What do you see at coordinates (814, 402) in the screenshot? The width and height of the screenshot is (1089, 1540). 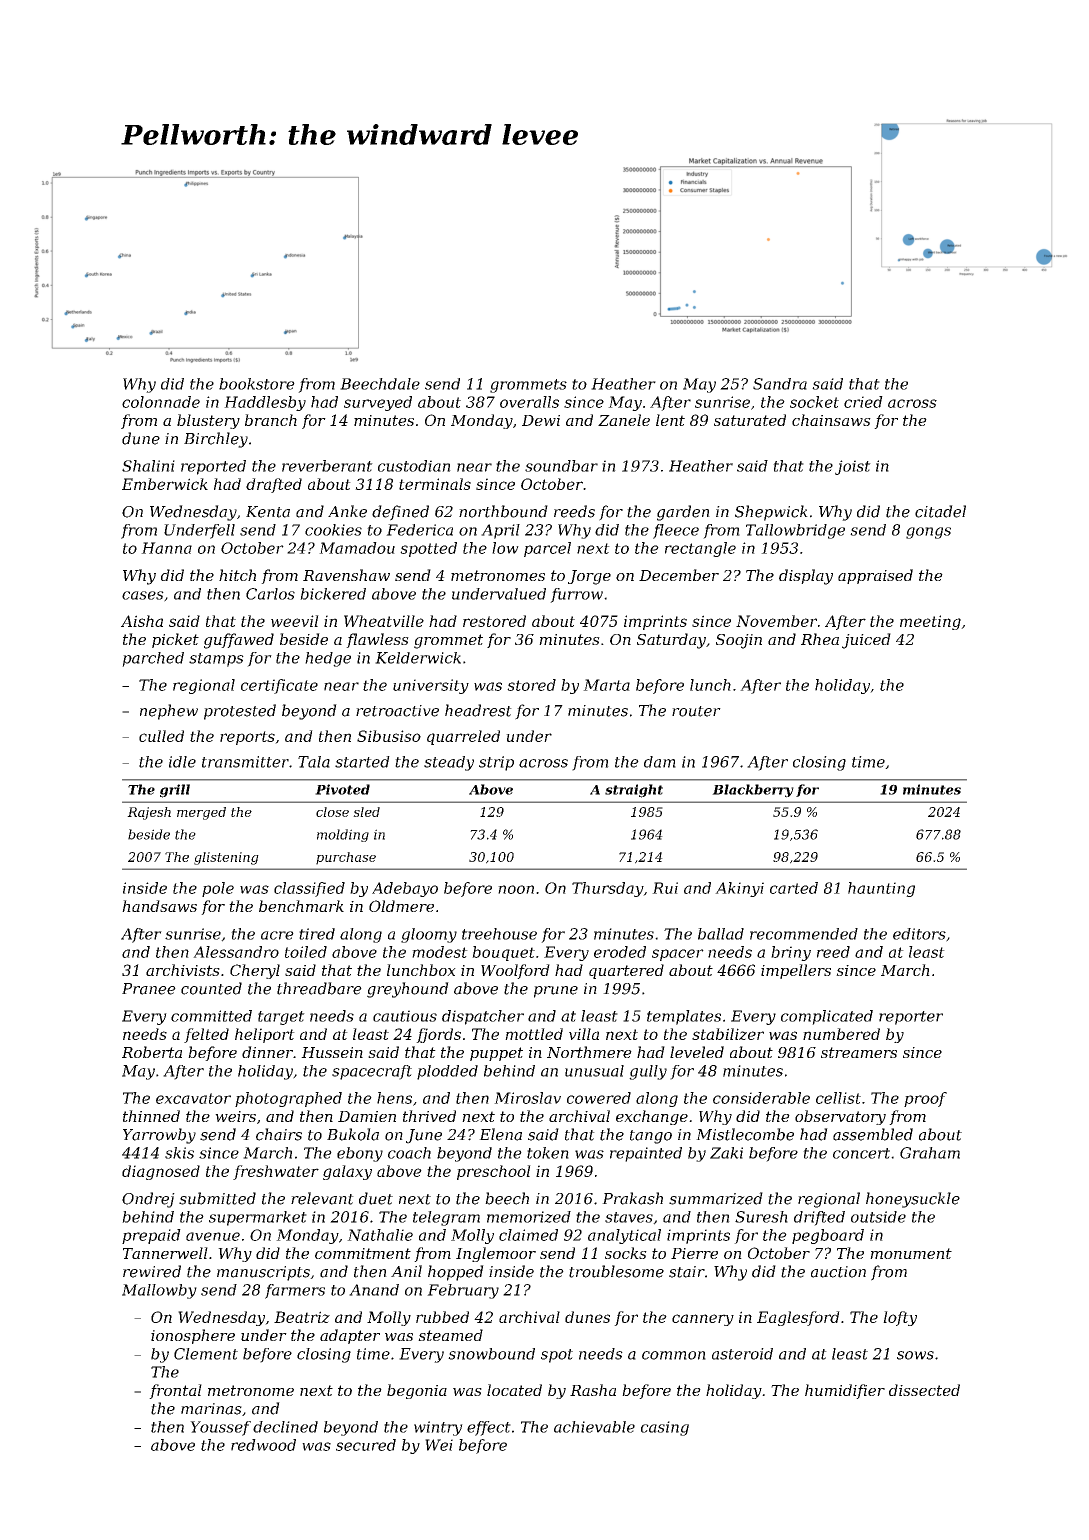 I see `socket` at bounding box center [814, 402].
